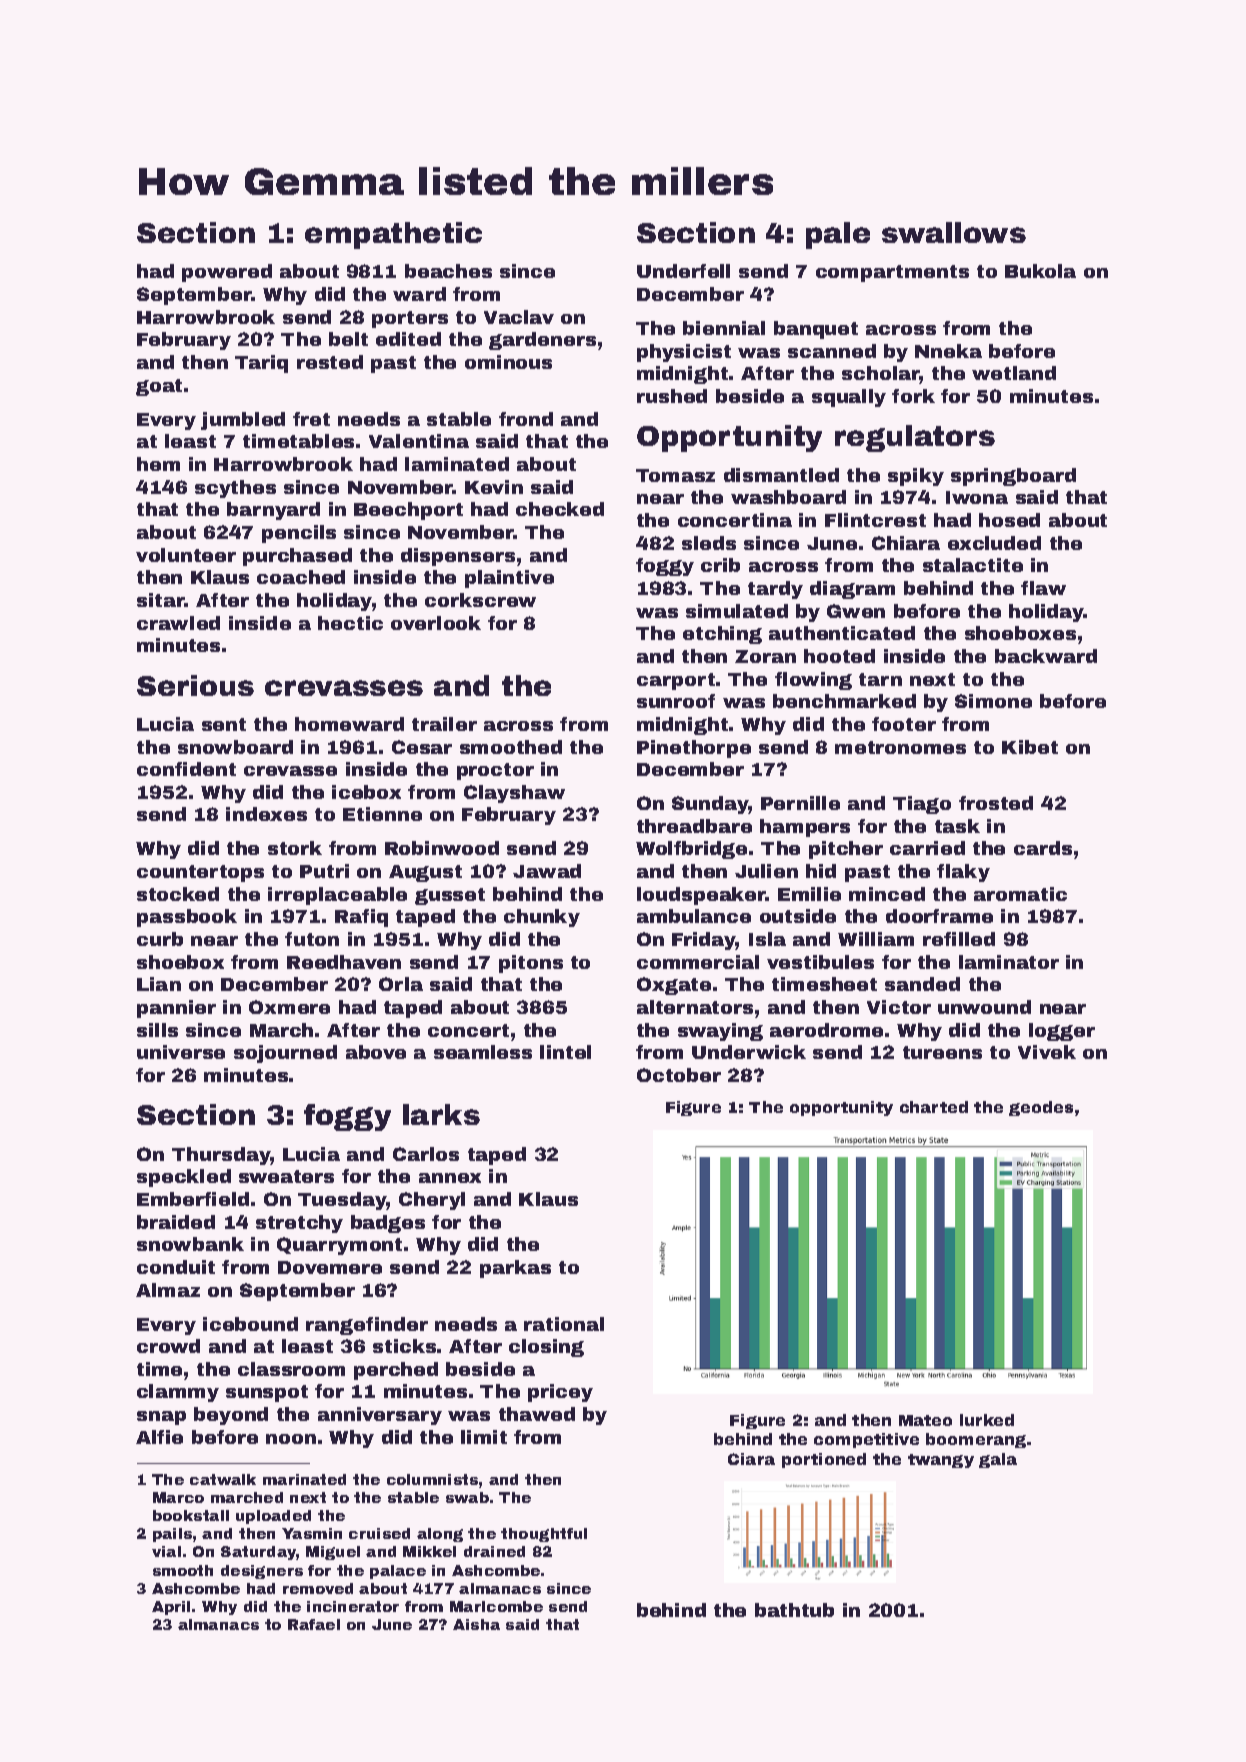 Image resolution: width=1246 pixels, height=1762 pixels. I want to click on pricey, so click(560, 1393).
